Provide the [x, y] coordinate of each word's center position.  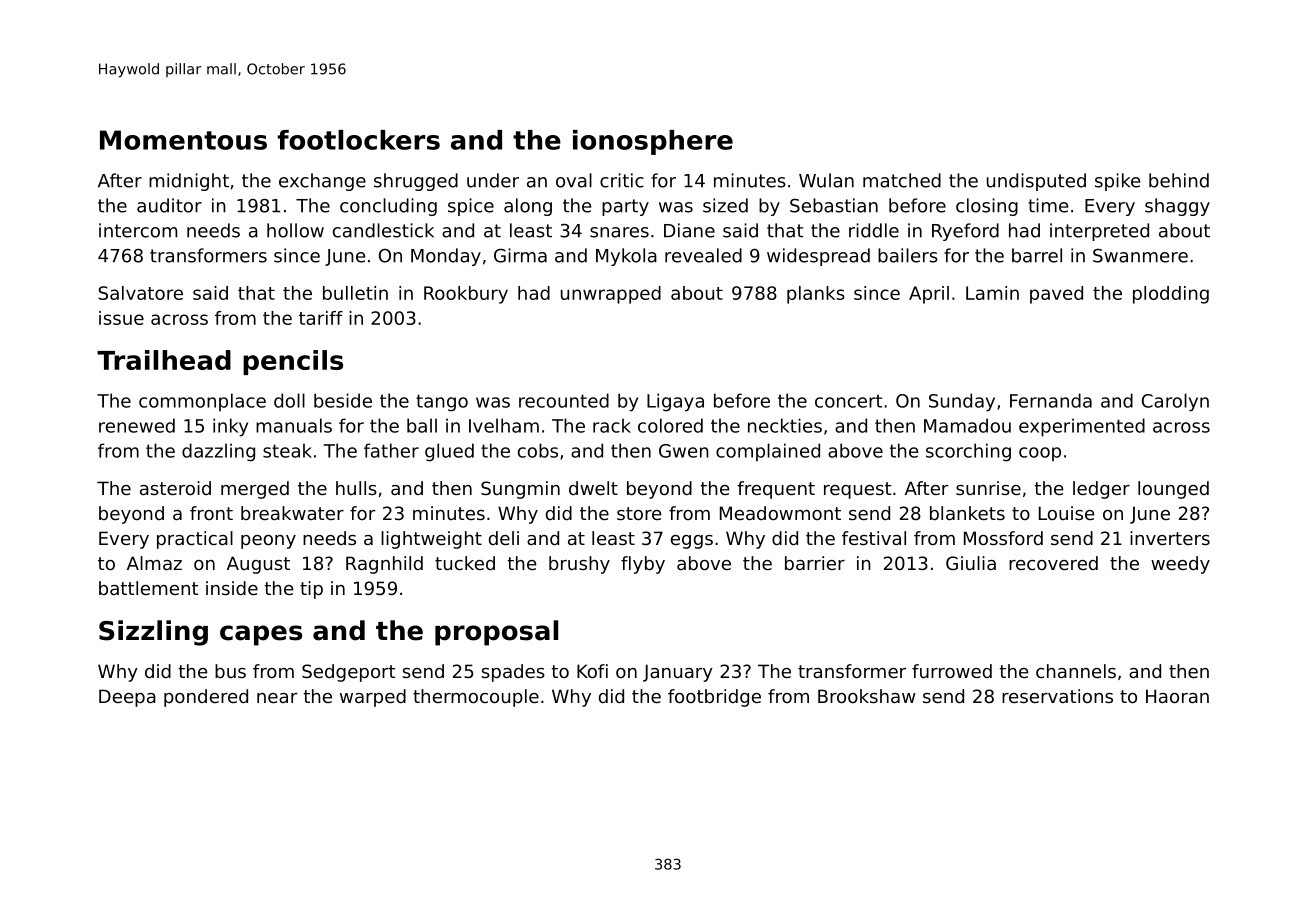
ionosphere [653, 142]
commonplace [202, 402]
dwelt [593, 488]
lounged [1173, 490]
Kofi [592, 671]
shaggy [1177, 207]
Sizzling [153, 633]
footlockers [358, 140]
